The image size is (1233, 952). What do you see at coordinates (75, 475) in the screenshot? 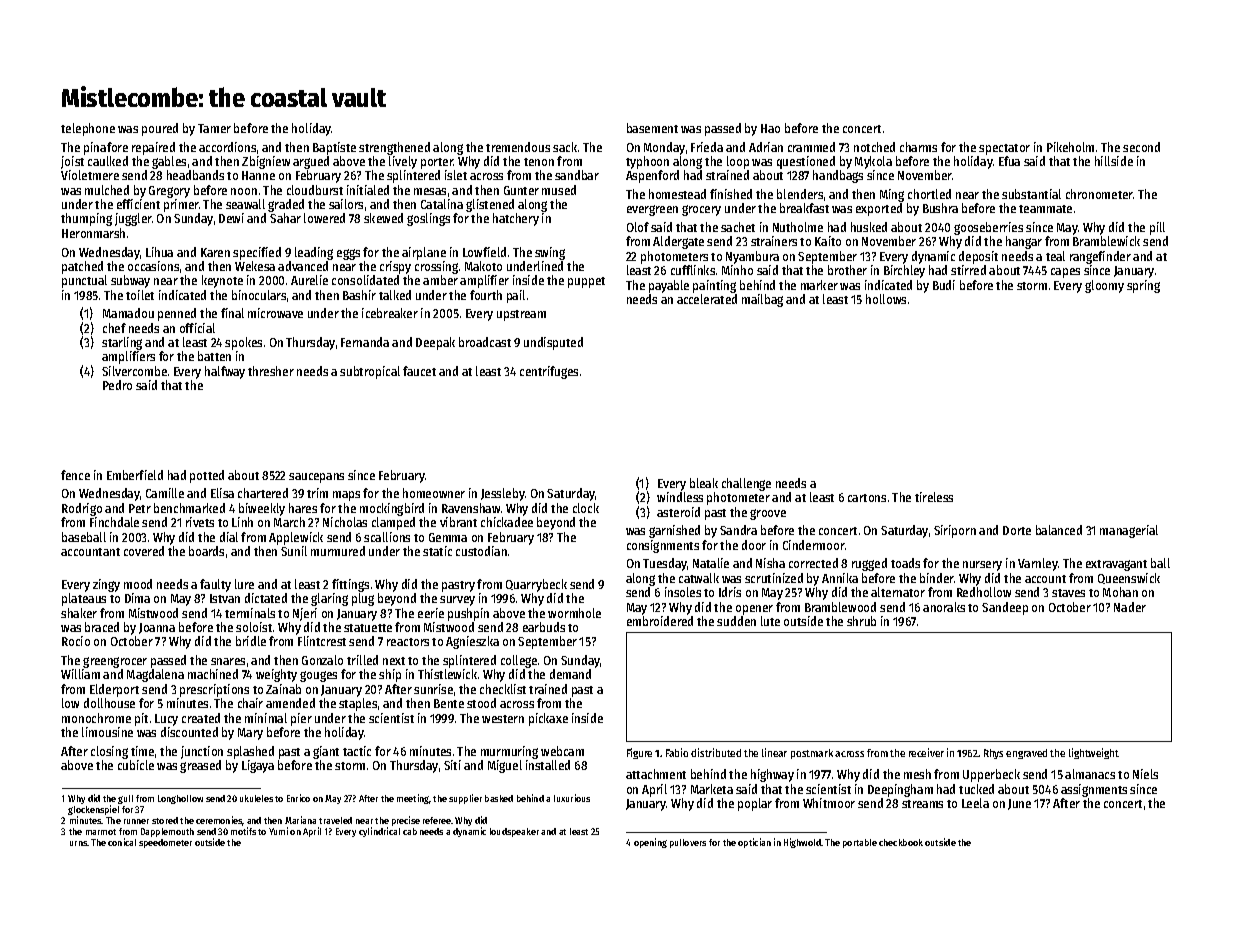
I see `fence` at bounding box center [75, 475].
